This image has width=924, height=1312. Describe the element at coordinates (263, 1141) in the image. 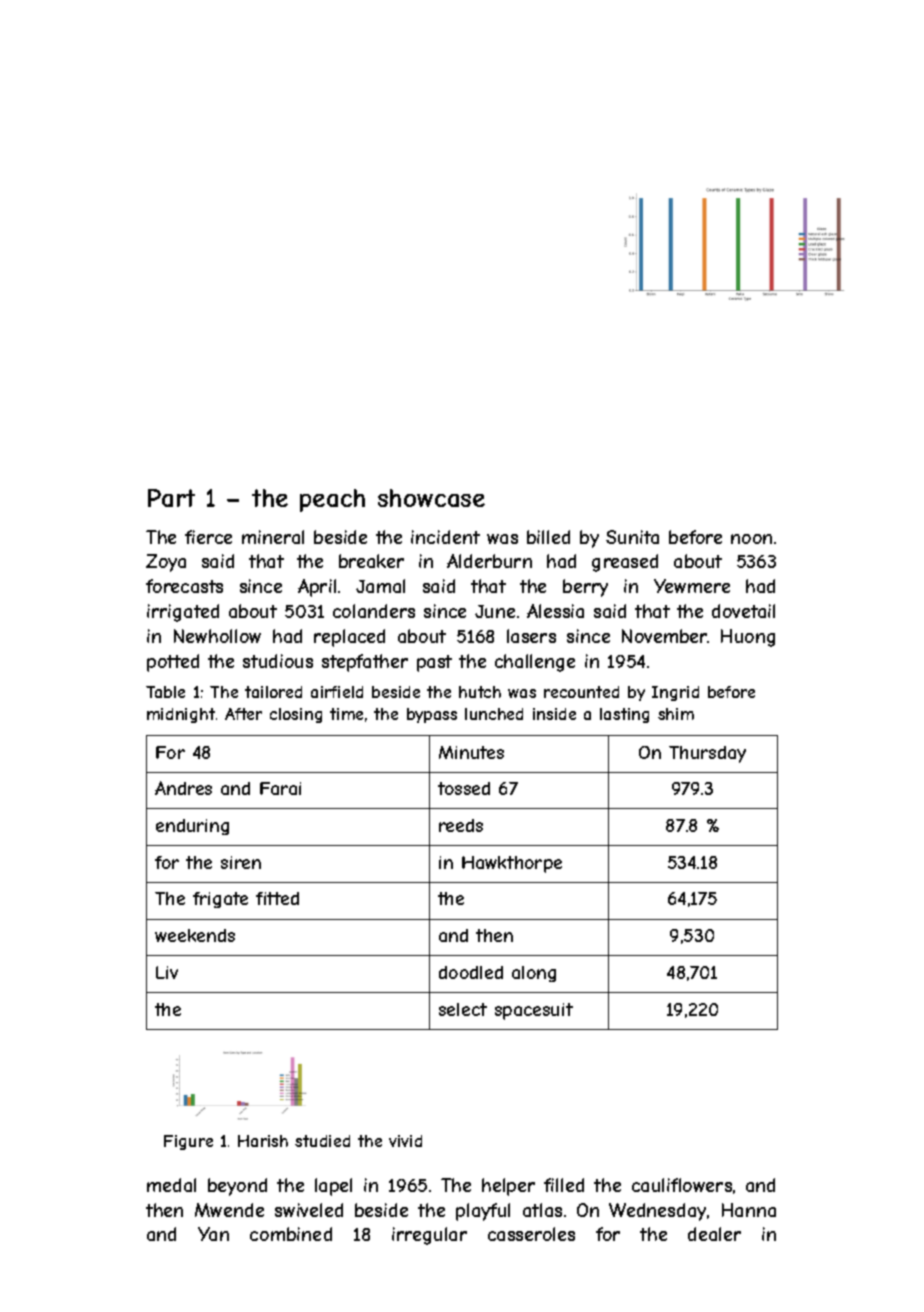

I see `Harish` at that location.
